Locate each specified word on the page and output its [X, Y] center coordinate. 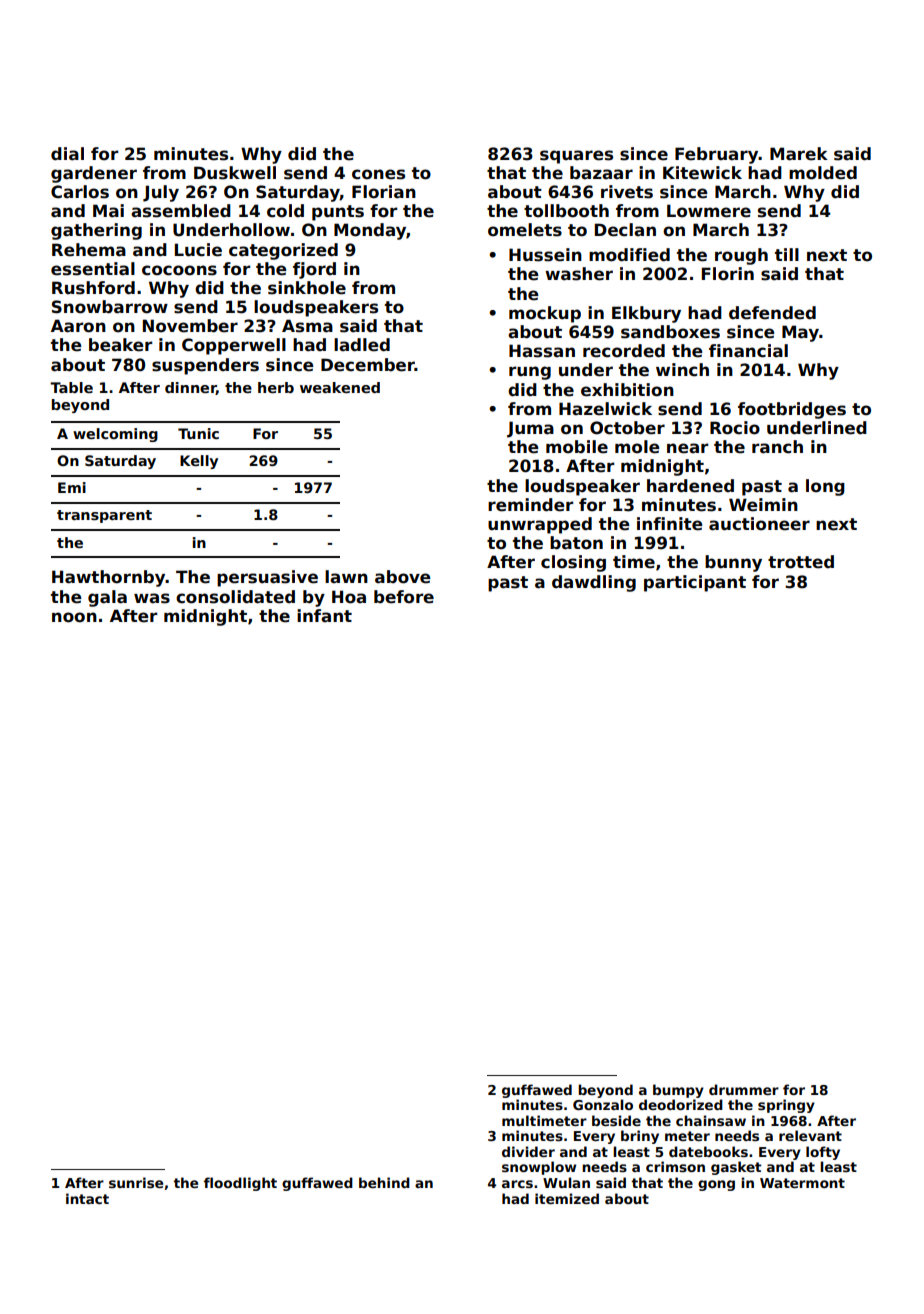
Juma [530, 429]
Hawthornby [109, 578]
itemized [567, 1198]
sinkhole [307, 288]
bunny [733, 563]
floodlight [240, 1184]
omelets [525, 230]
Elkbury [646, 314]
